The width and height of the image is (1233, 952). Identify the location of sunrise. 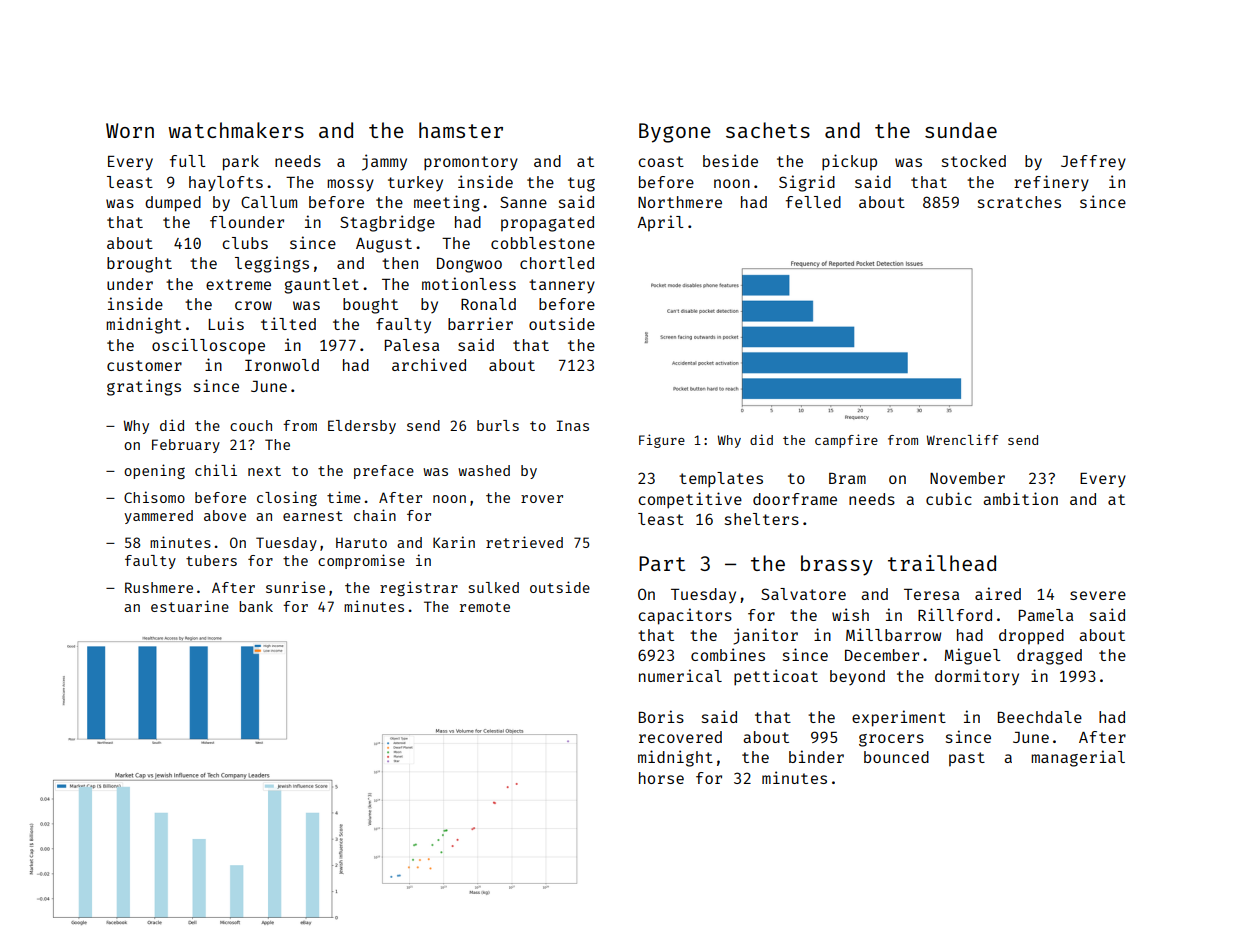
(295, 587).
